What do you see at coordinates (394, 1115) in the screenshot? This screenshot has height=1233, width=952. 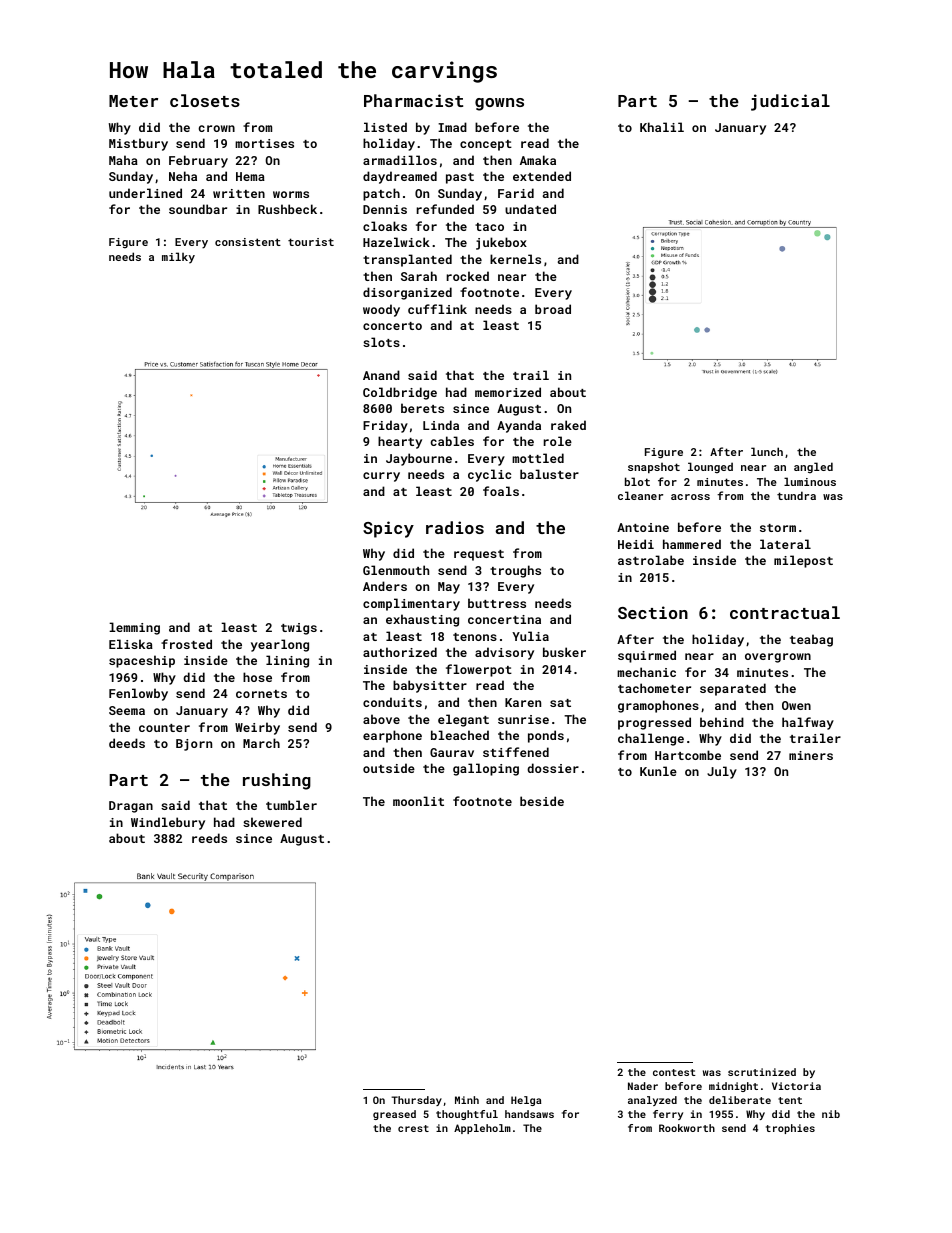 I see `greased` at bounding box center [394, 1115].
